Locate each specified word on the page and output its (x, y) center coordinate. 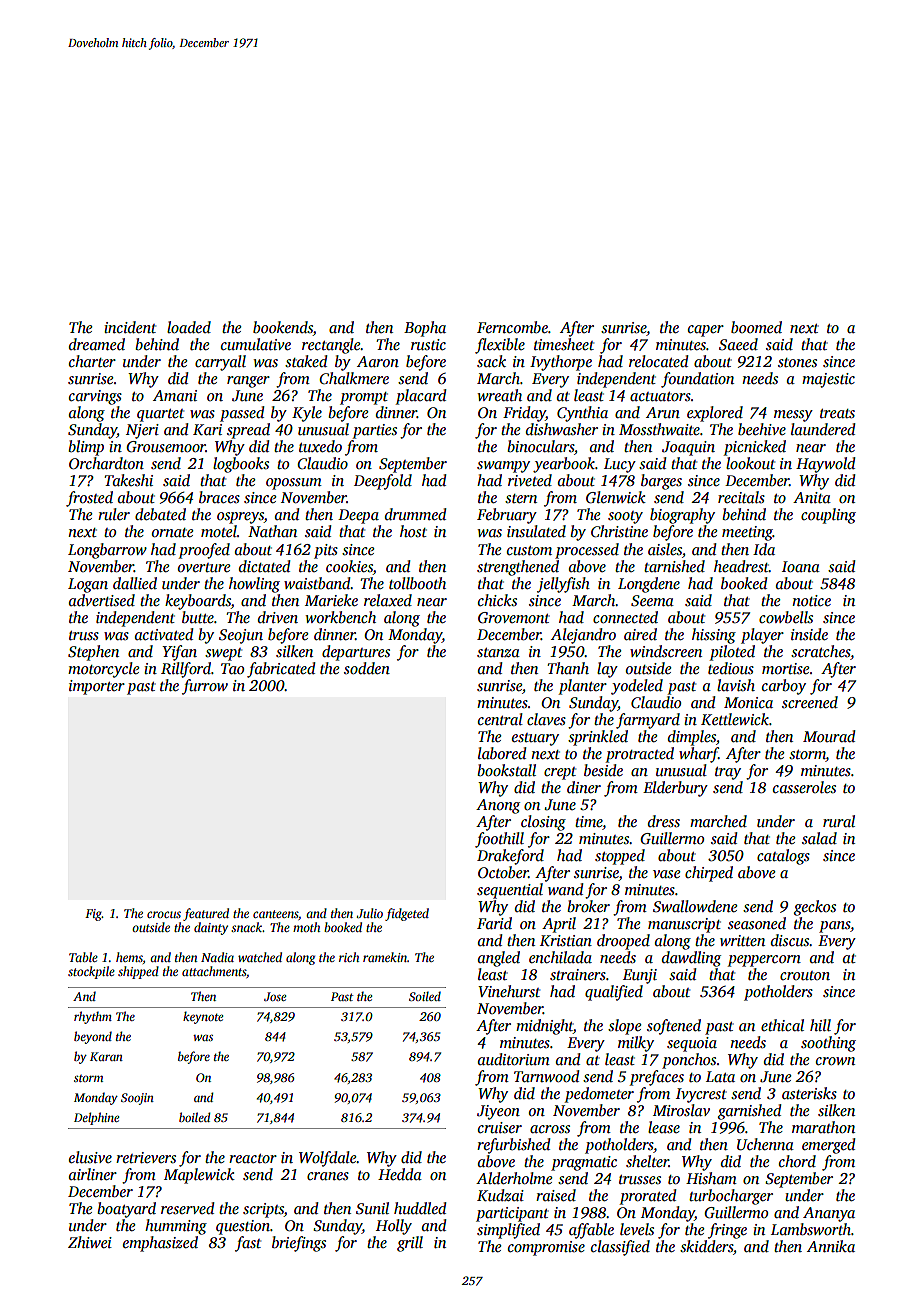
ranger (248, 382)
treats (837, 413)
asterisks (809, 1093)
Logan (88, 585)
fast (248, 1244)
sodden (367, 668)
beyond (93, 1037)
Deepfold (383, 482)
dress (664, 821)
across (550, 1129)
